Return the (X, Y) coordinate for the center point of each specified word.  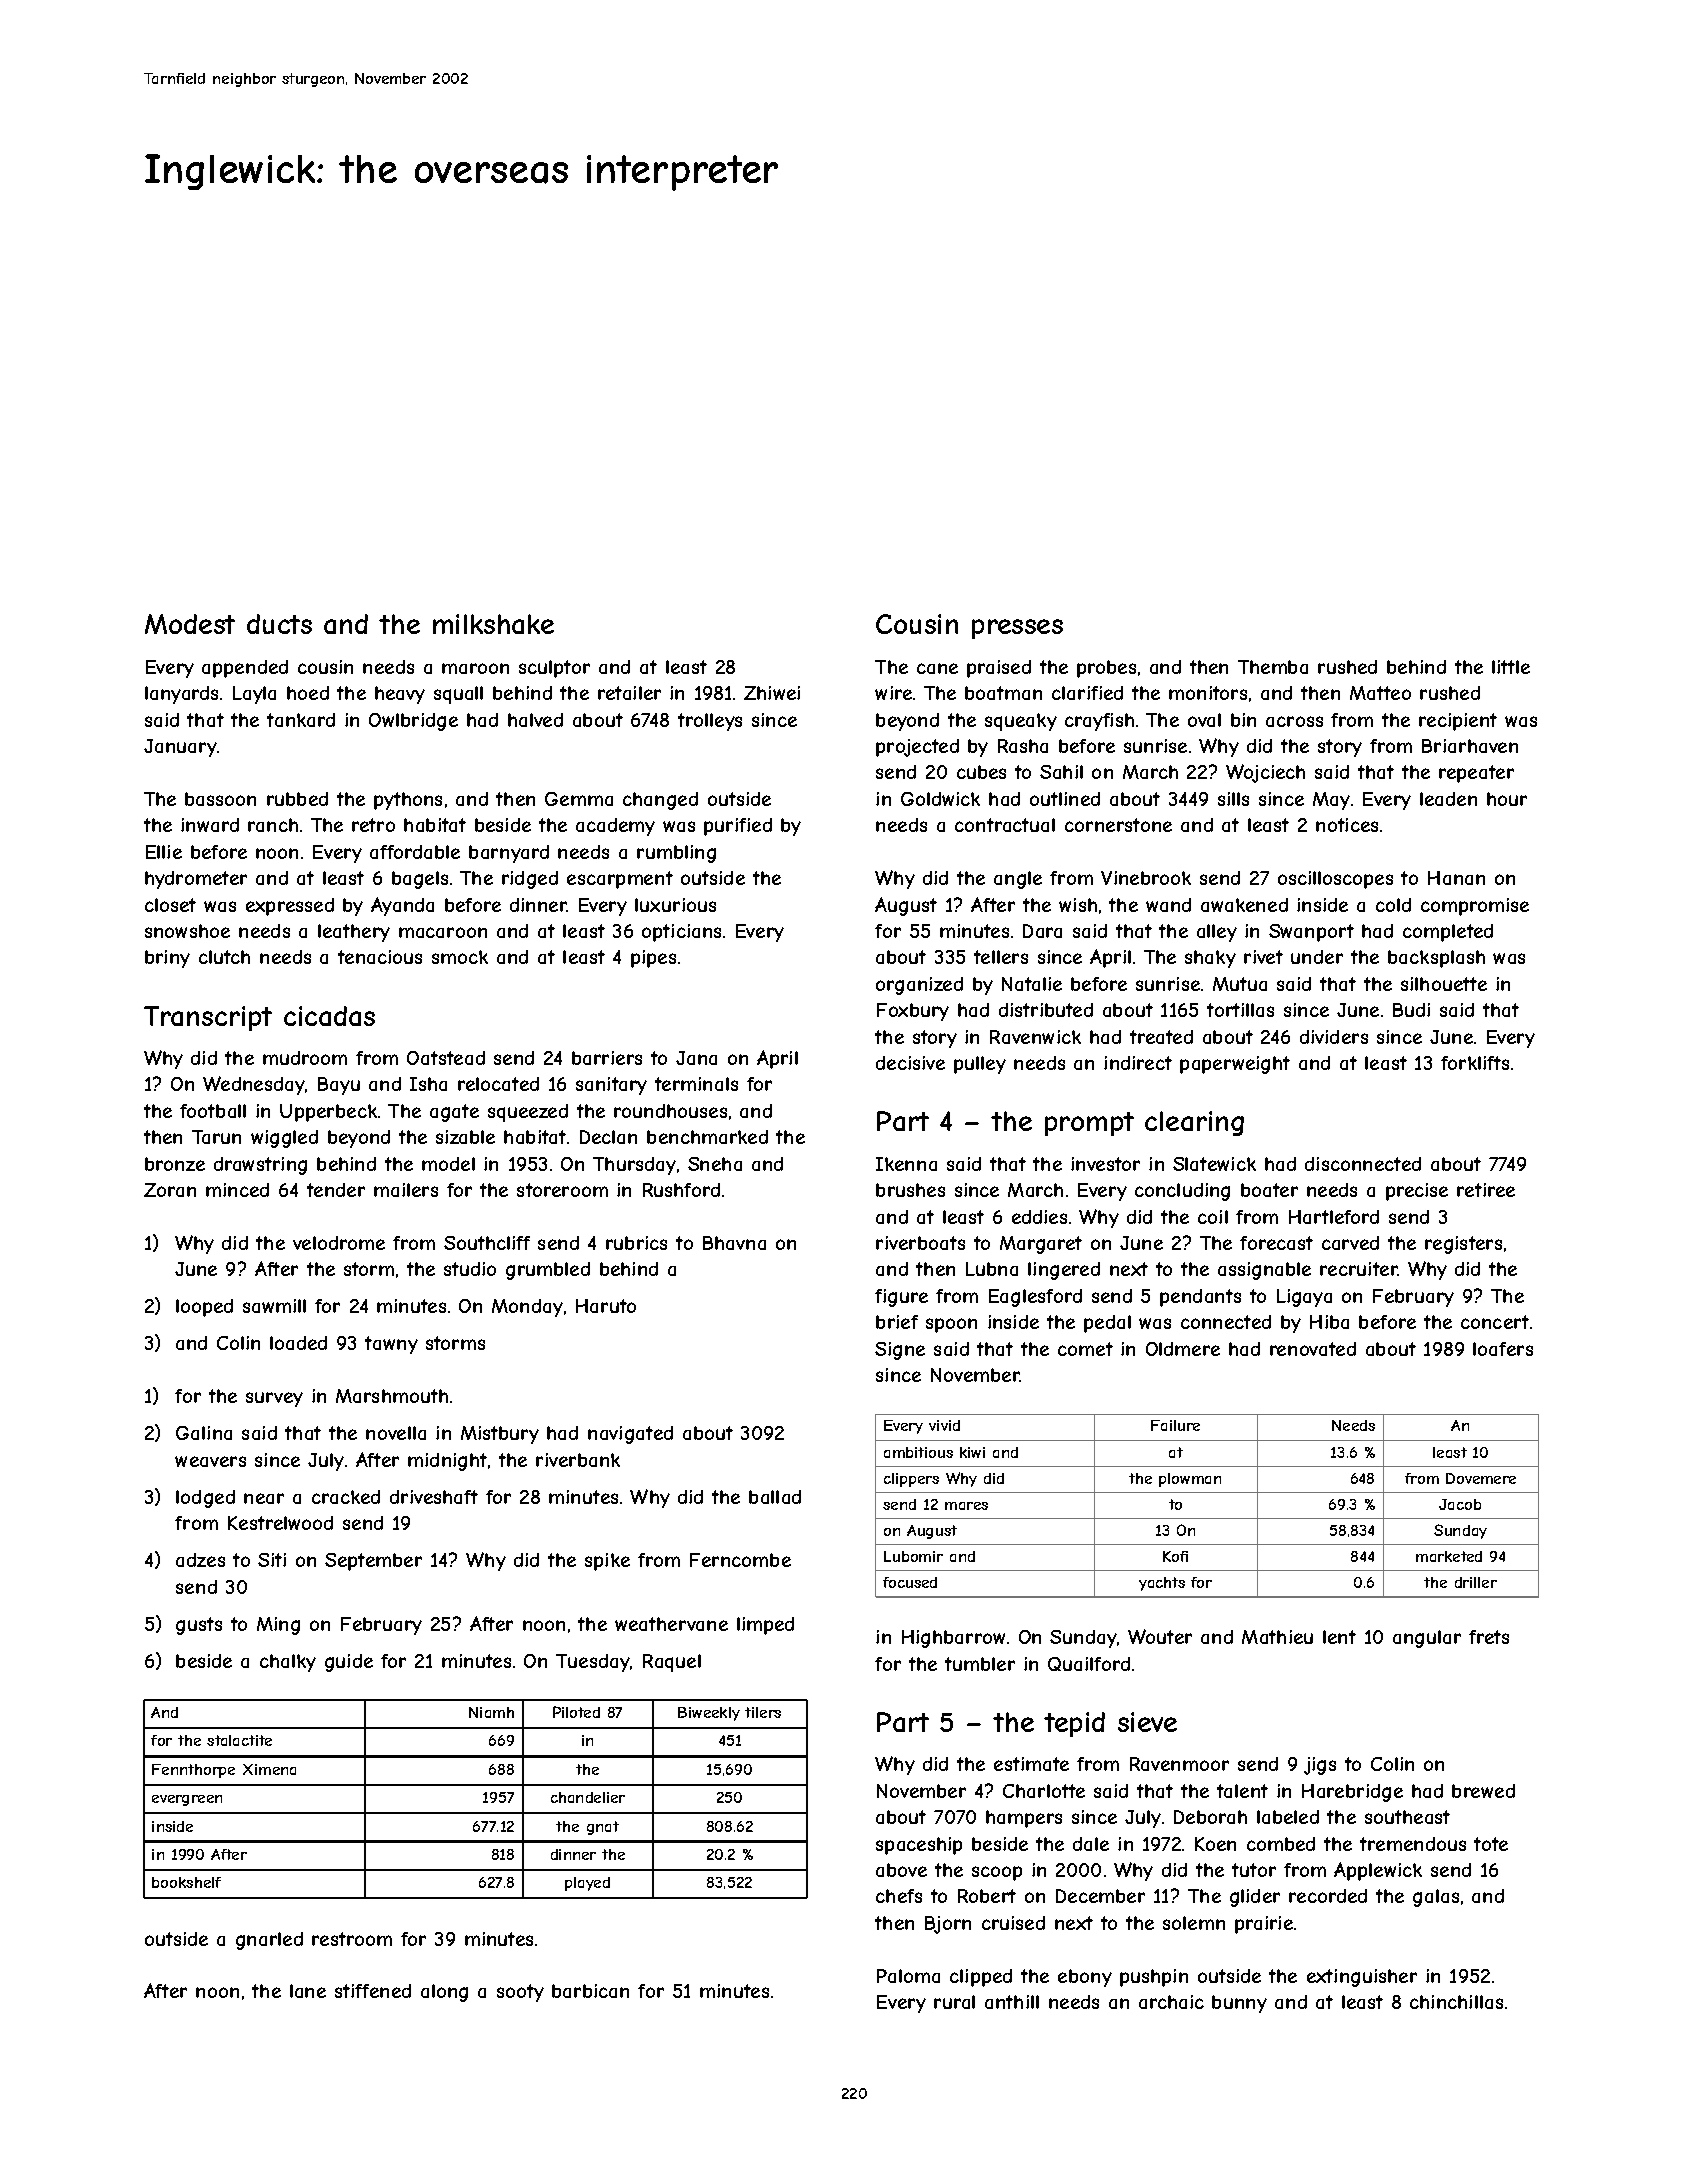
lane (308, 1991)
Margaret (1041, 1245)
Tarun (216, 1137)
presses (1017, 629)
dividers (1334, 1037)
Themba (1273, 667)
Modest (190, 624)
